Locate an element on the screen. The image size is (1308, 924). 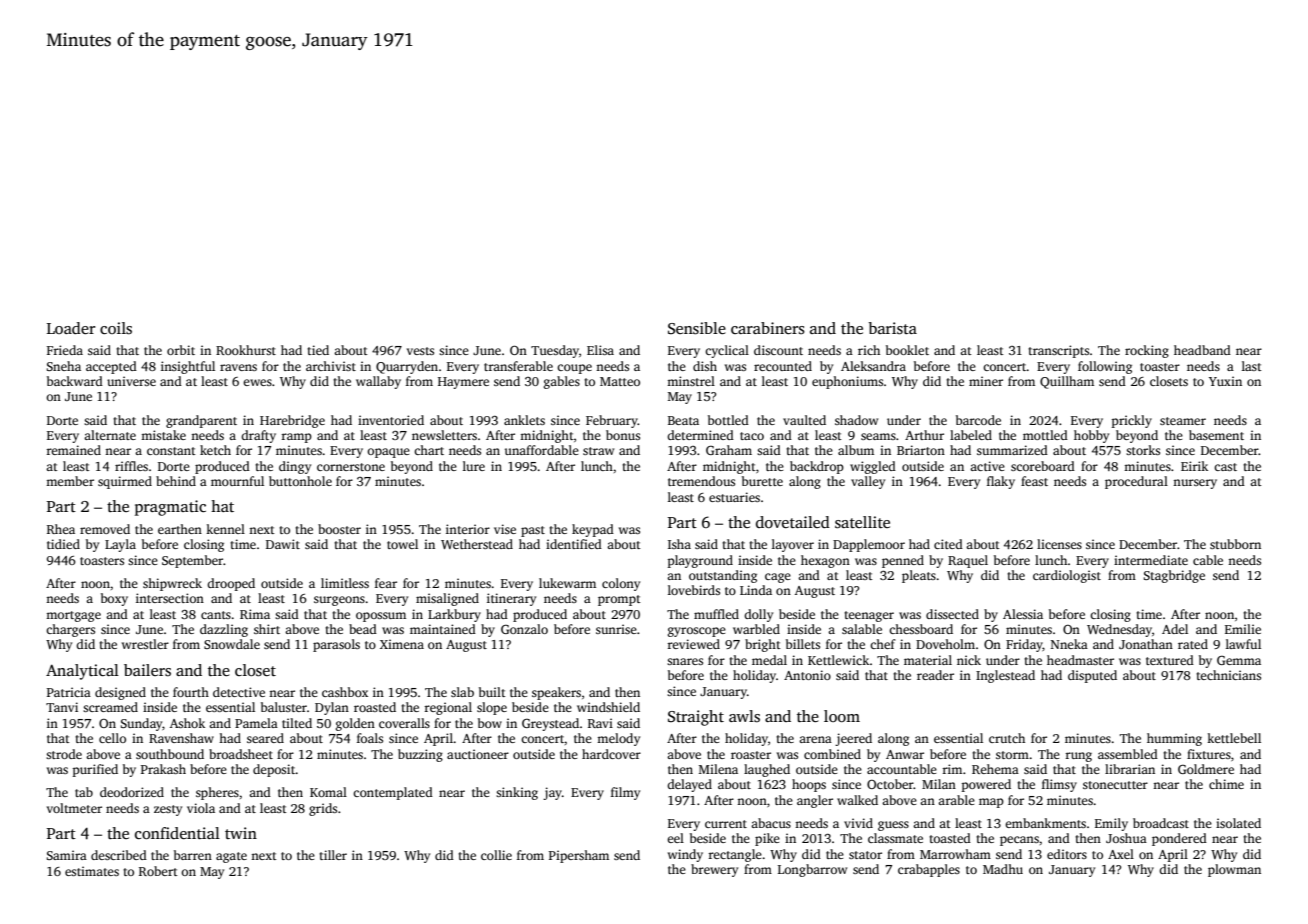
coils is located at coordinates (116, 328).
